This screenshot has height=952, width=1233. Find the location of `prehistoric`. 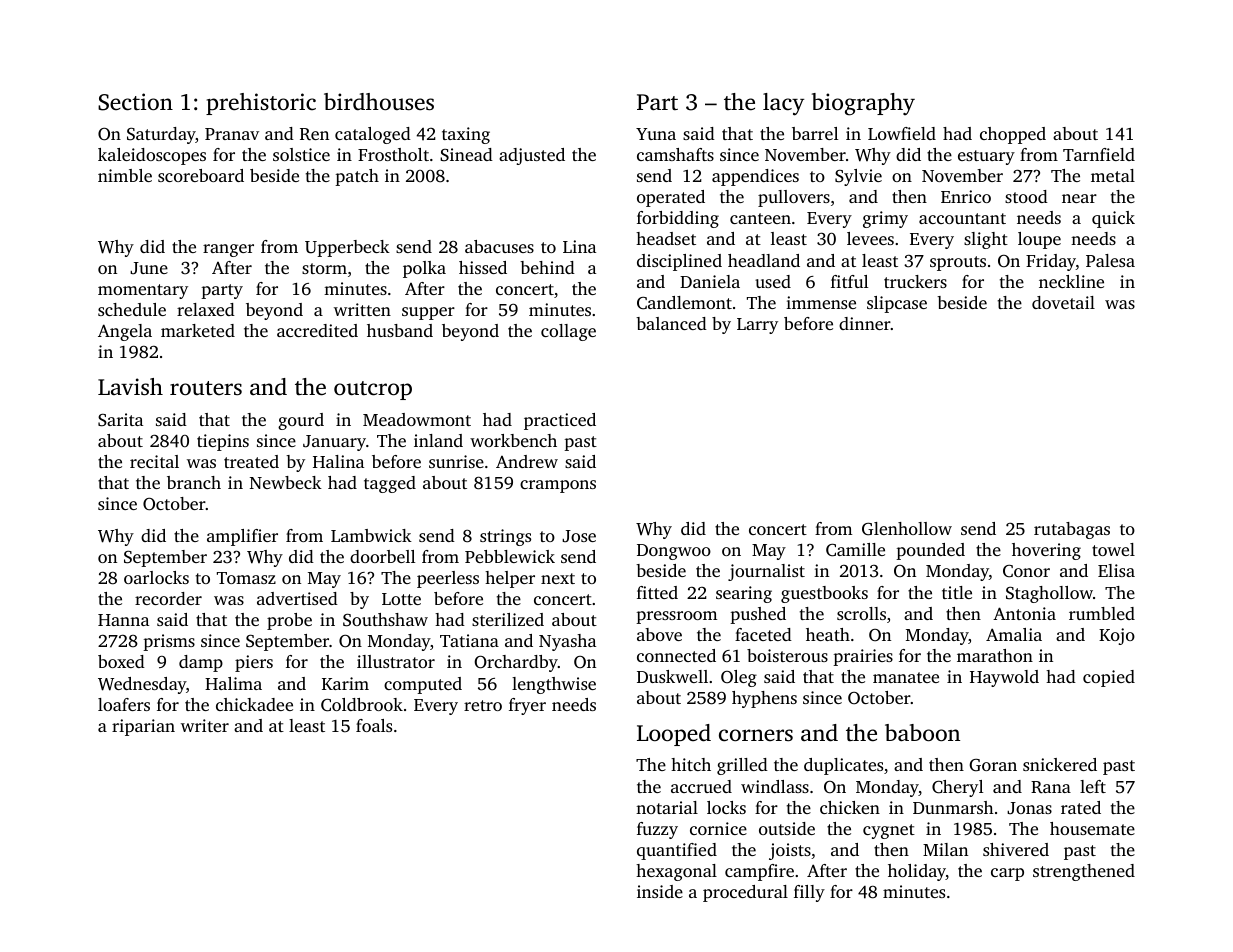

prehistoric is located at coordinates (261, 104).
